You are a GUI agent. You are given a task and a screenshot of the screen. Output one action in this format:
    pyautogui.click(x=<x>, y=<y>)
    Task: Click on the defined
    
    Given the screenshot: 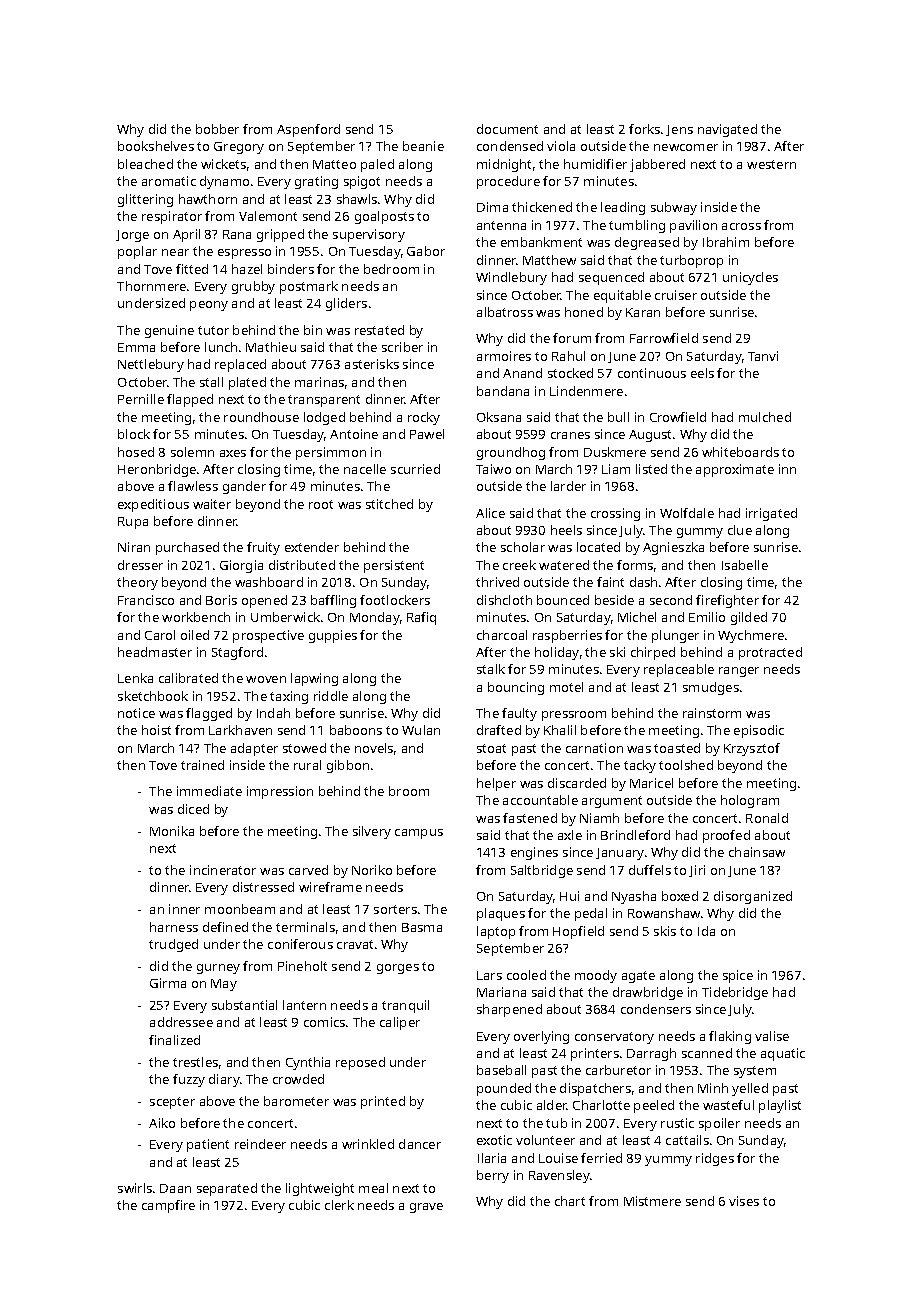 What is the action you would take?
    pyautogui.click(x=225, y=927)
